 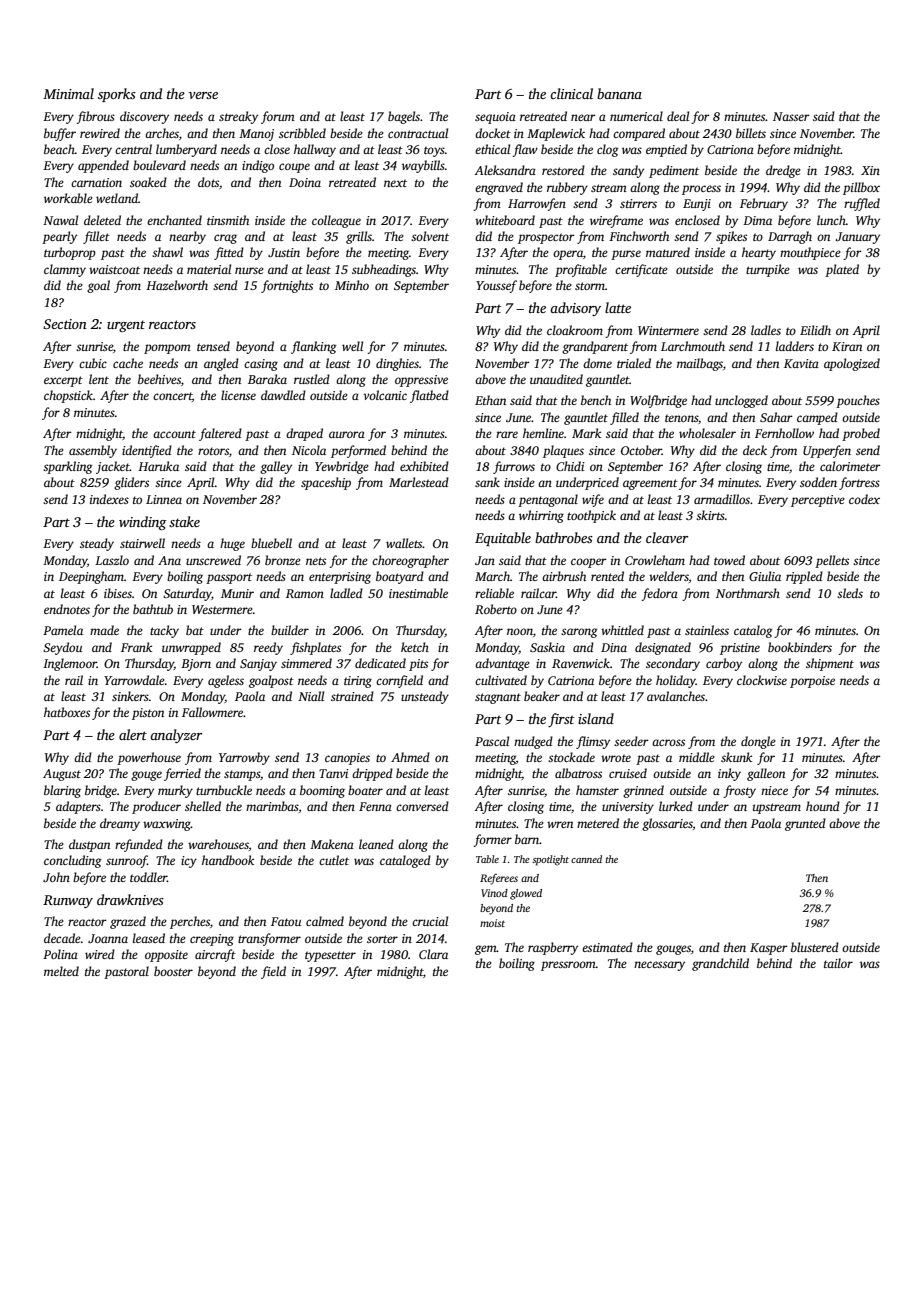 What do you see at coordinates (213, 560) in the document?
I see `unscrewed` at bounding box center [213, 560].
